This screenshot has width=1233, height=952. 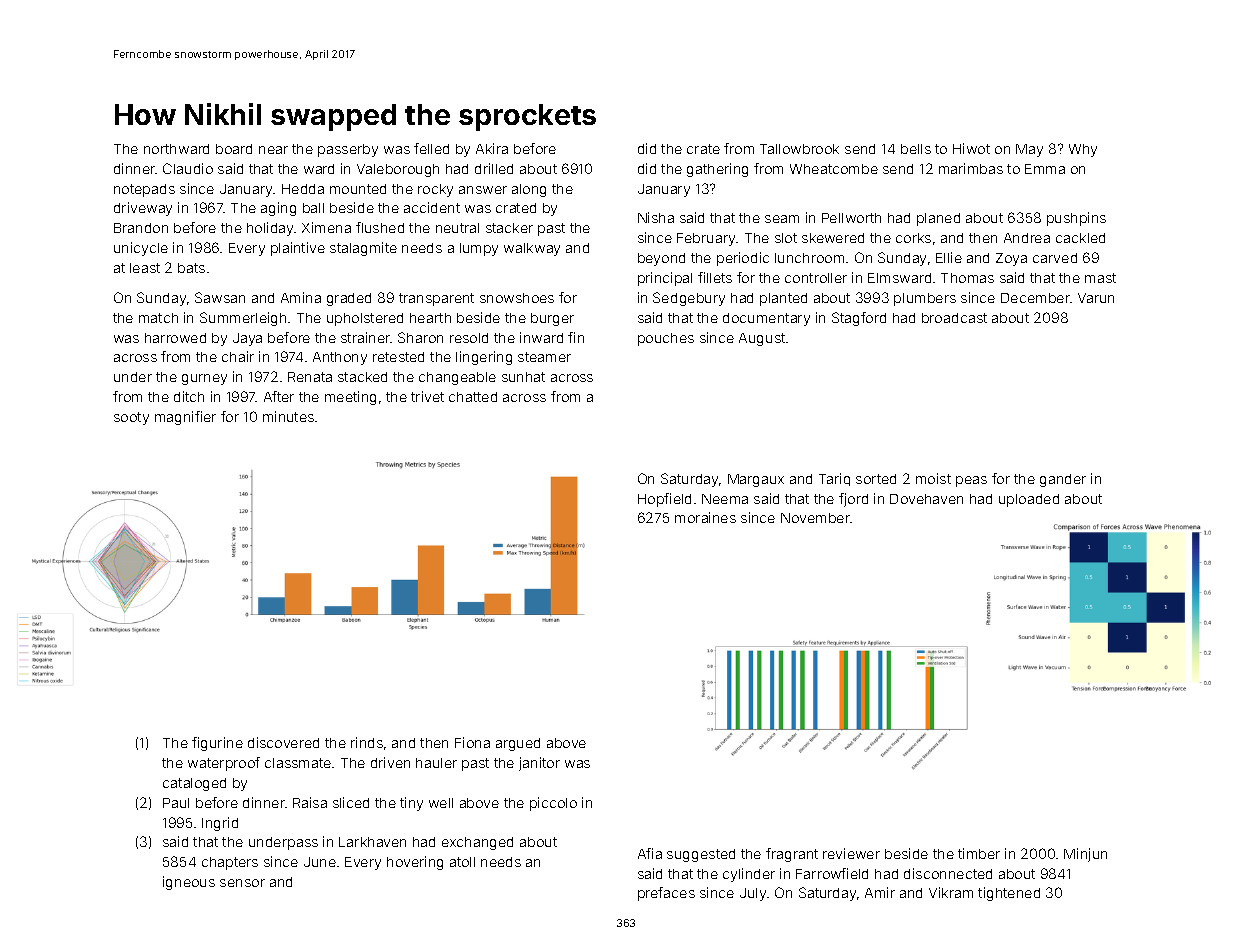 I want to click on drilled, so click(x=494, y=168).
